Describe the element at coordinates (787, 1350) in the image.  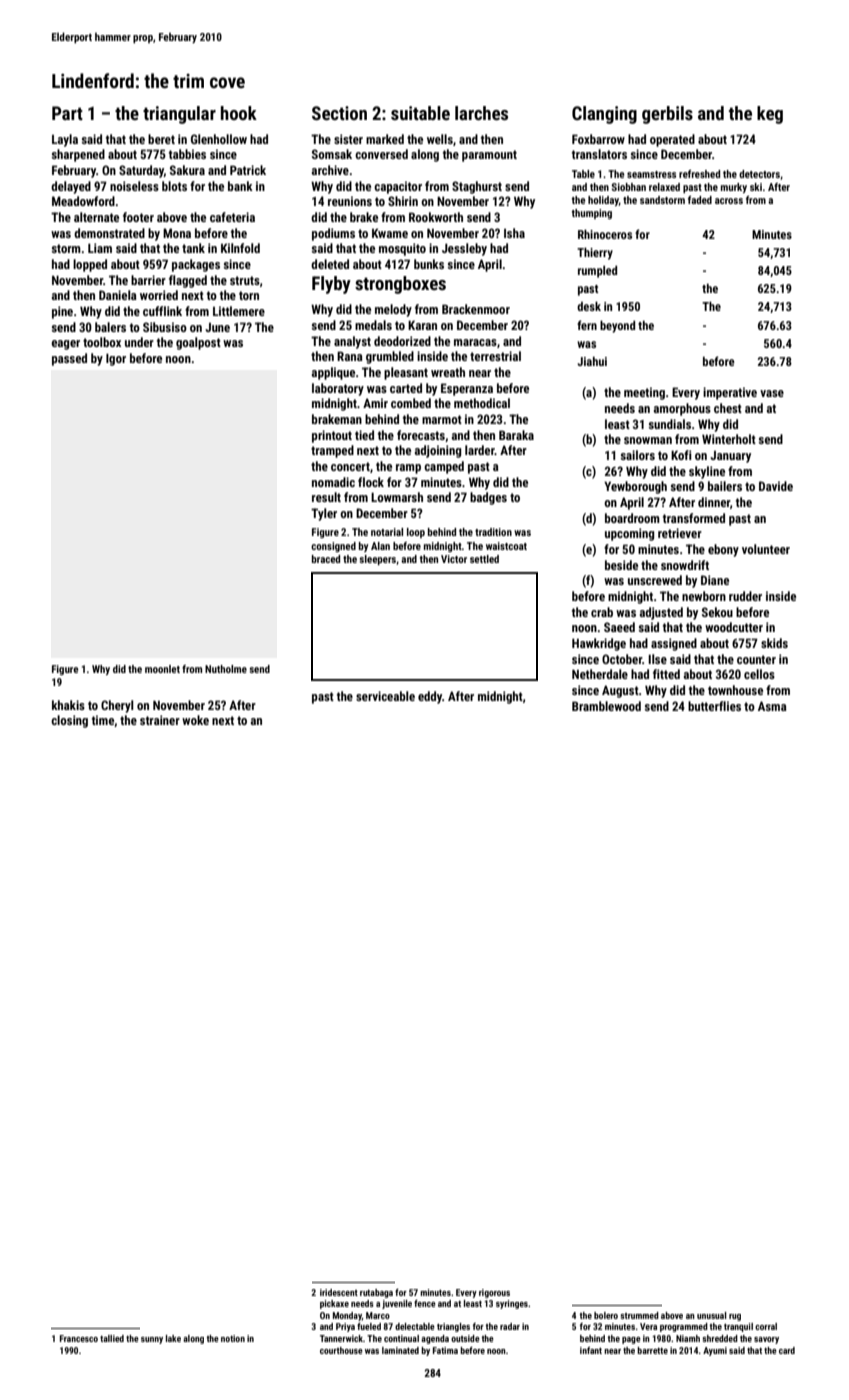
I see `card` at that location.
